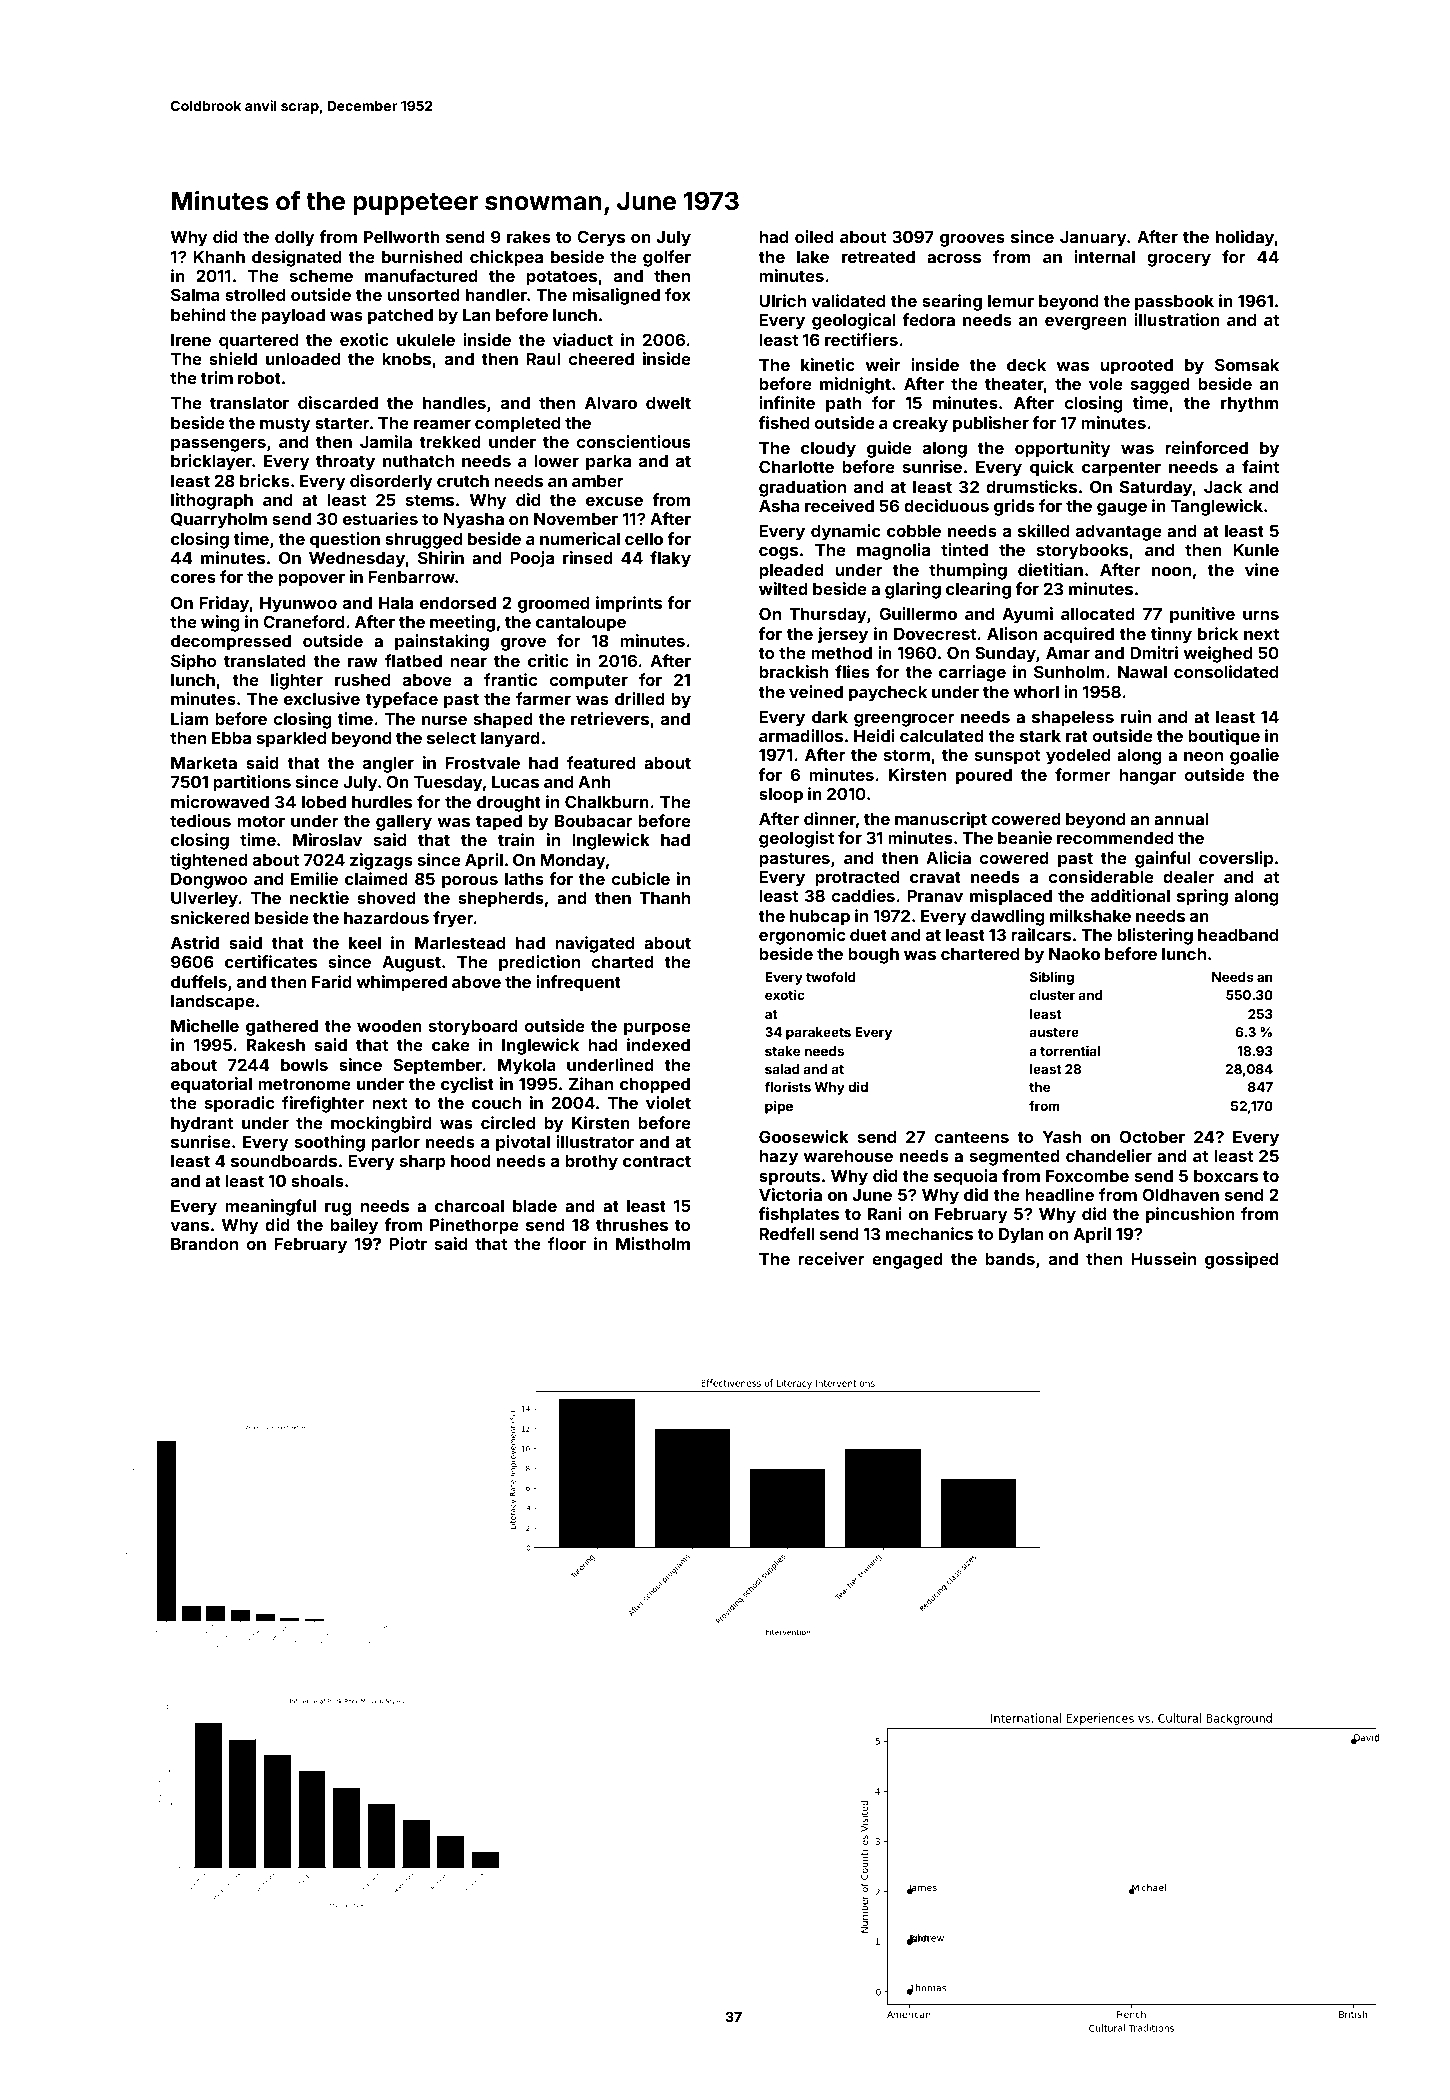 This screenshot has width=1450, height=2100. Describe the element at coordinates (194, 662) in the screenshot. I see `Sipho` at that location.
